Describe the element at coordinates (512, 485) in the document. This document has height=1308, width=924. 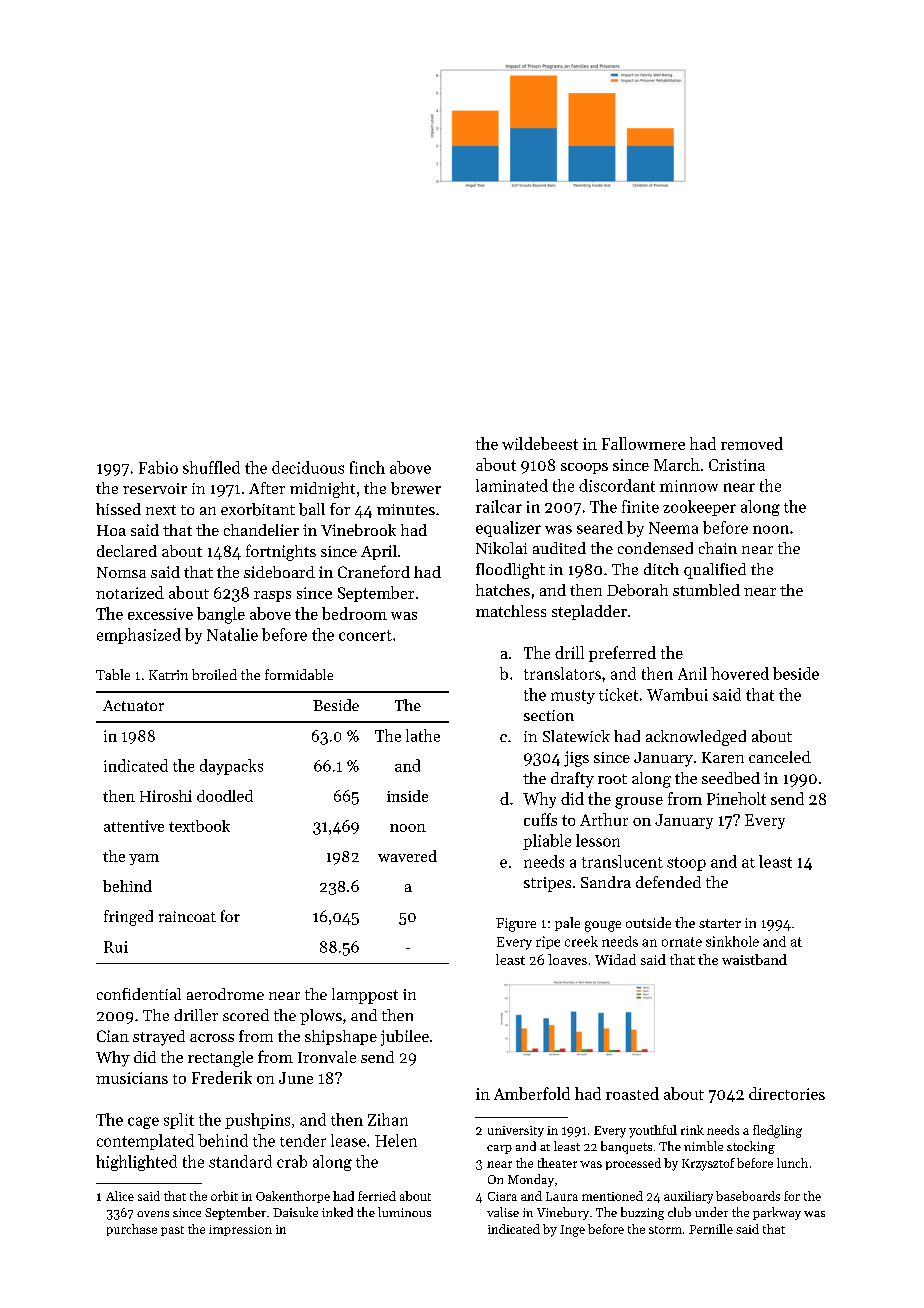
I see `laminated` at that location.
